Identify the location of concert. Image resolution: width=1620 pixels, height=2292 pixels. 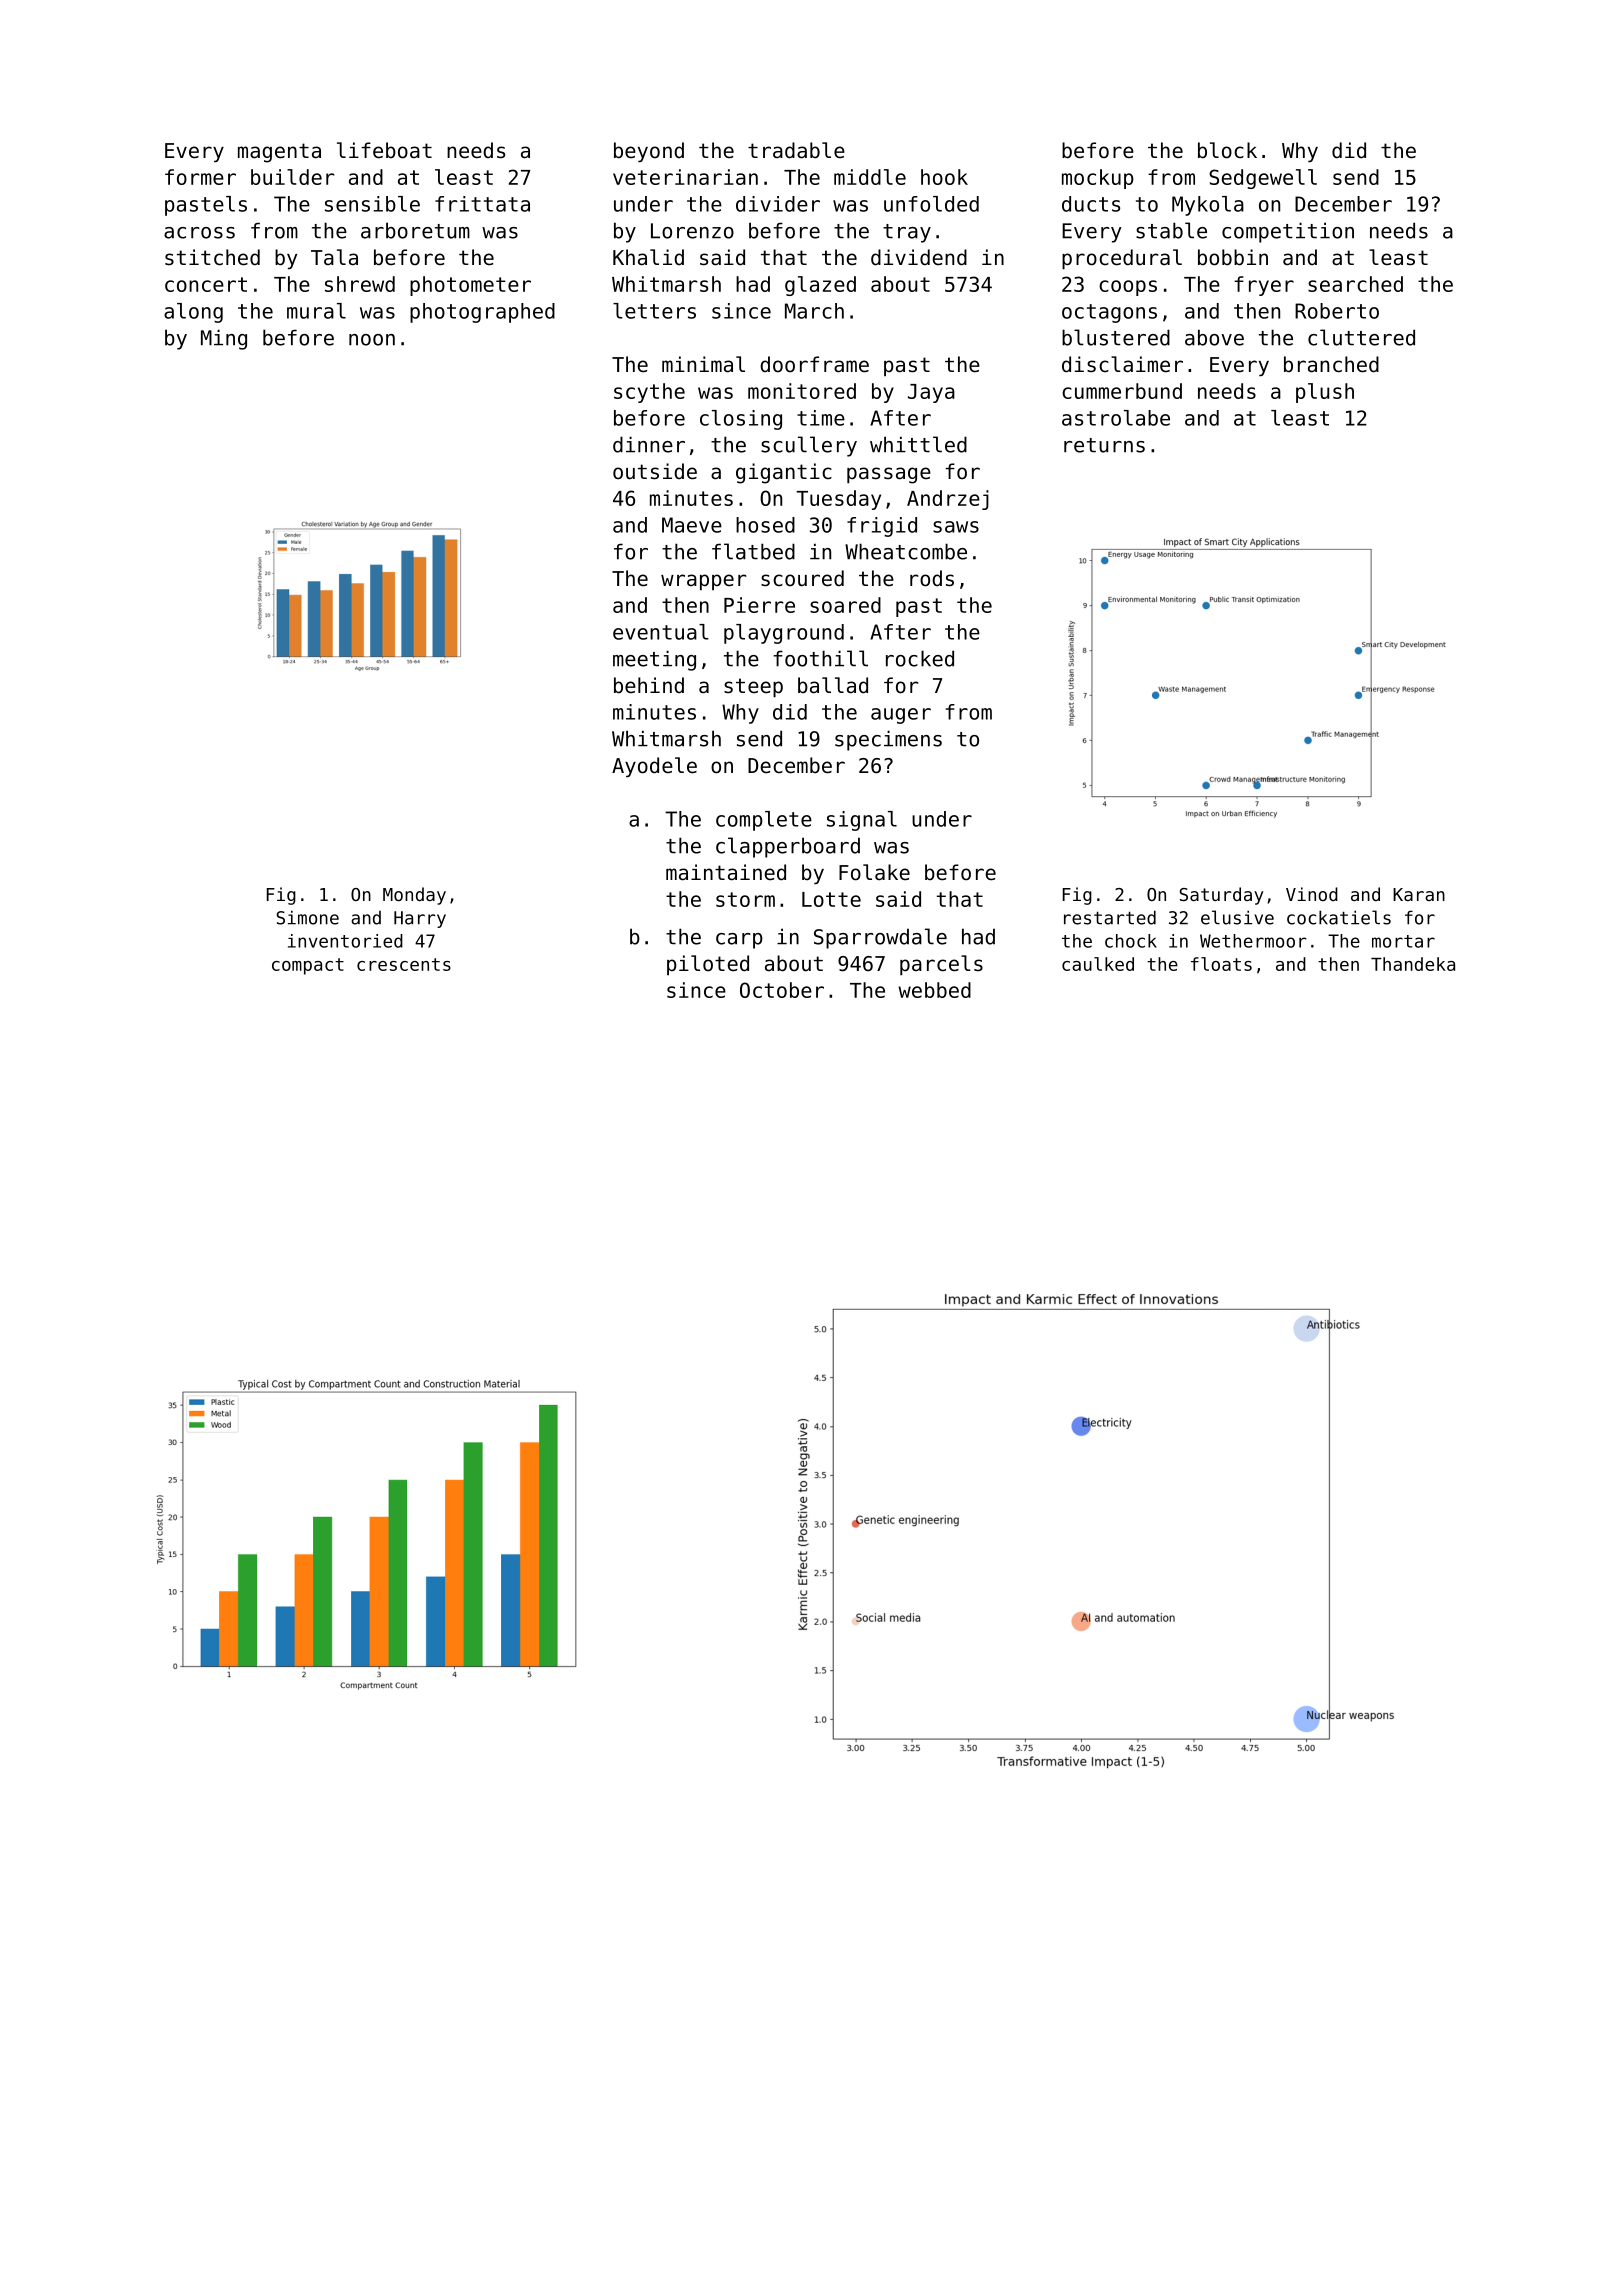
(206, 284).
